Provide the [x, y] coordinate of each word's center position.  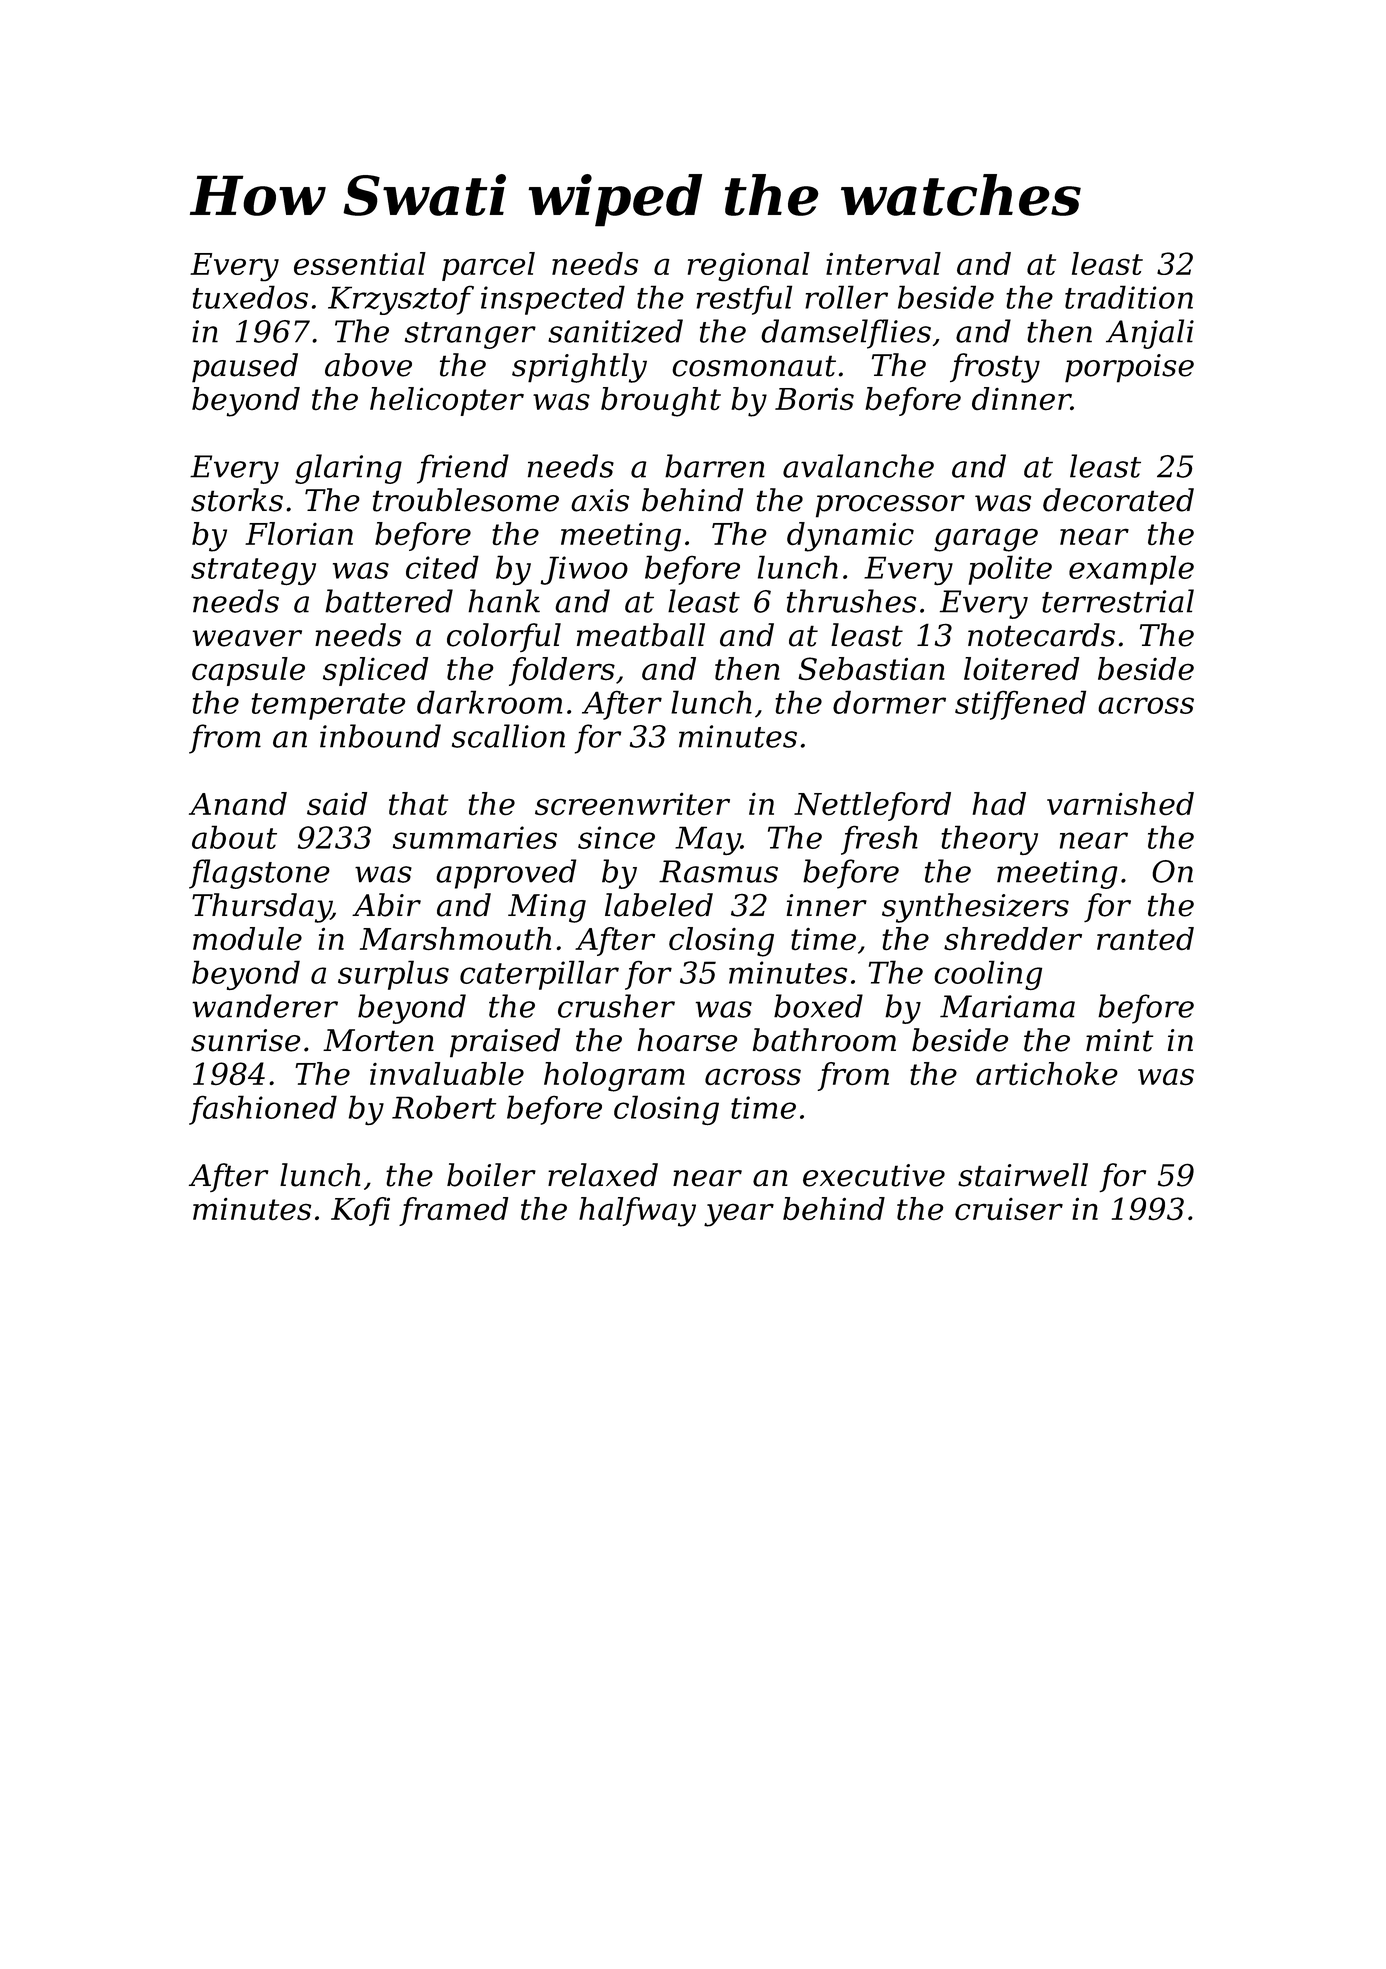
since [616, 837]
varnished [1120, 803]
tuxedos [250, 297]
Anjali [1150, 334]
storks [237, 500]
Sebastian [871, 668]
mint [1119, 1040]
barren [715, 466]
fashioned [263, 1110]
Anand [238, 803]
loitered [1021, 668]
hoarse [687, 1040]
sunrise [246, 1040]
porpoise [1129, 368]
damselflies [846, 334]
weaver [247, 638]
